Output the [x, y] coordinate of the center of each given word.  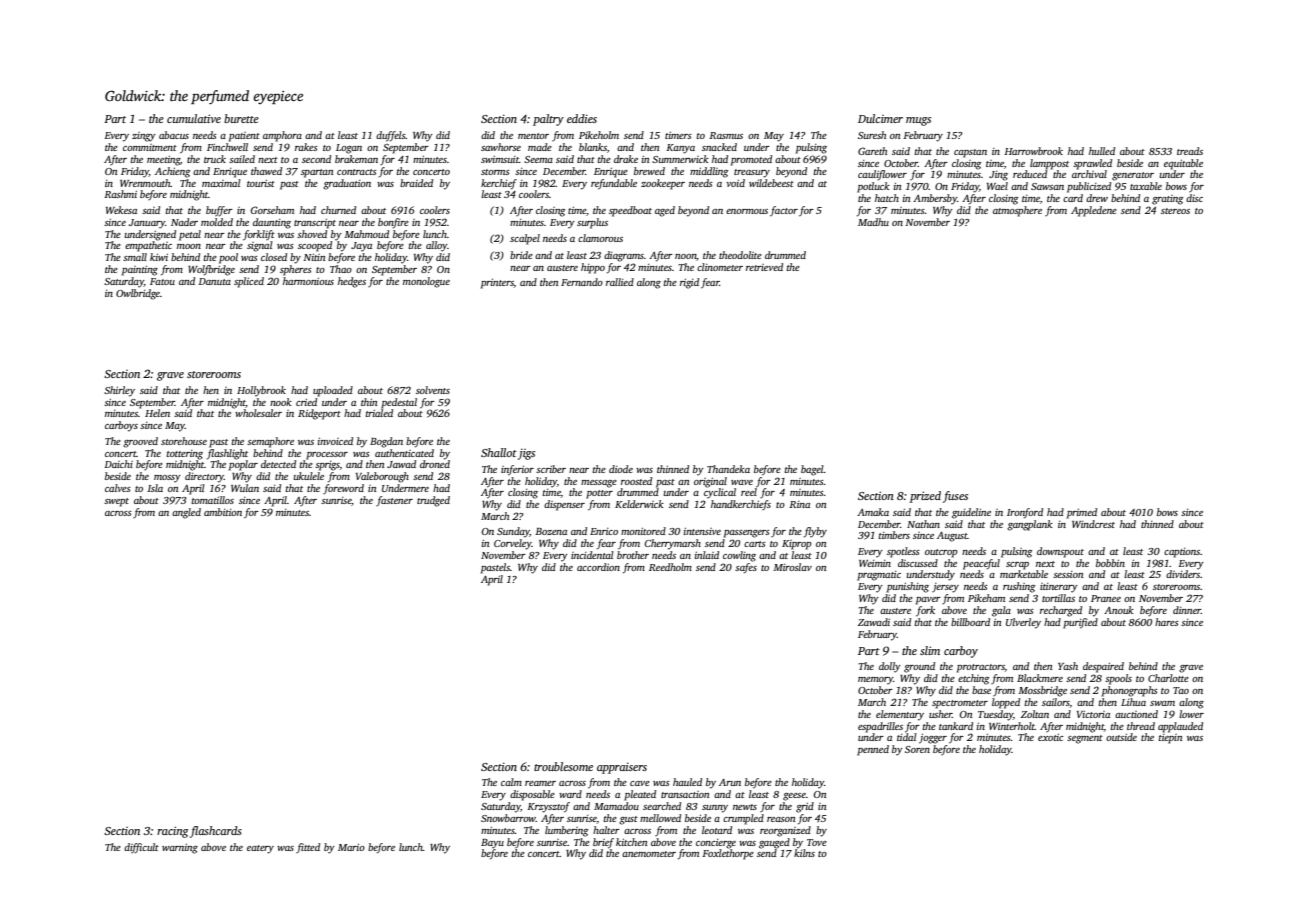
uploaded [333, 391]
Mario [351, 847]
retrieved [764, 267]
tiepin [1171, 739]
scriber [551, 469]
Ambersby [935, 199]
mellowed [660, 818]
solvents [433, 390]
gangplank [1030, 525]
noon [686, 257]
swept [116, 502]
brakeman [356, 159]
